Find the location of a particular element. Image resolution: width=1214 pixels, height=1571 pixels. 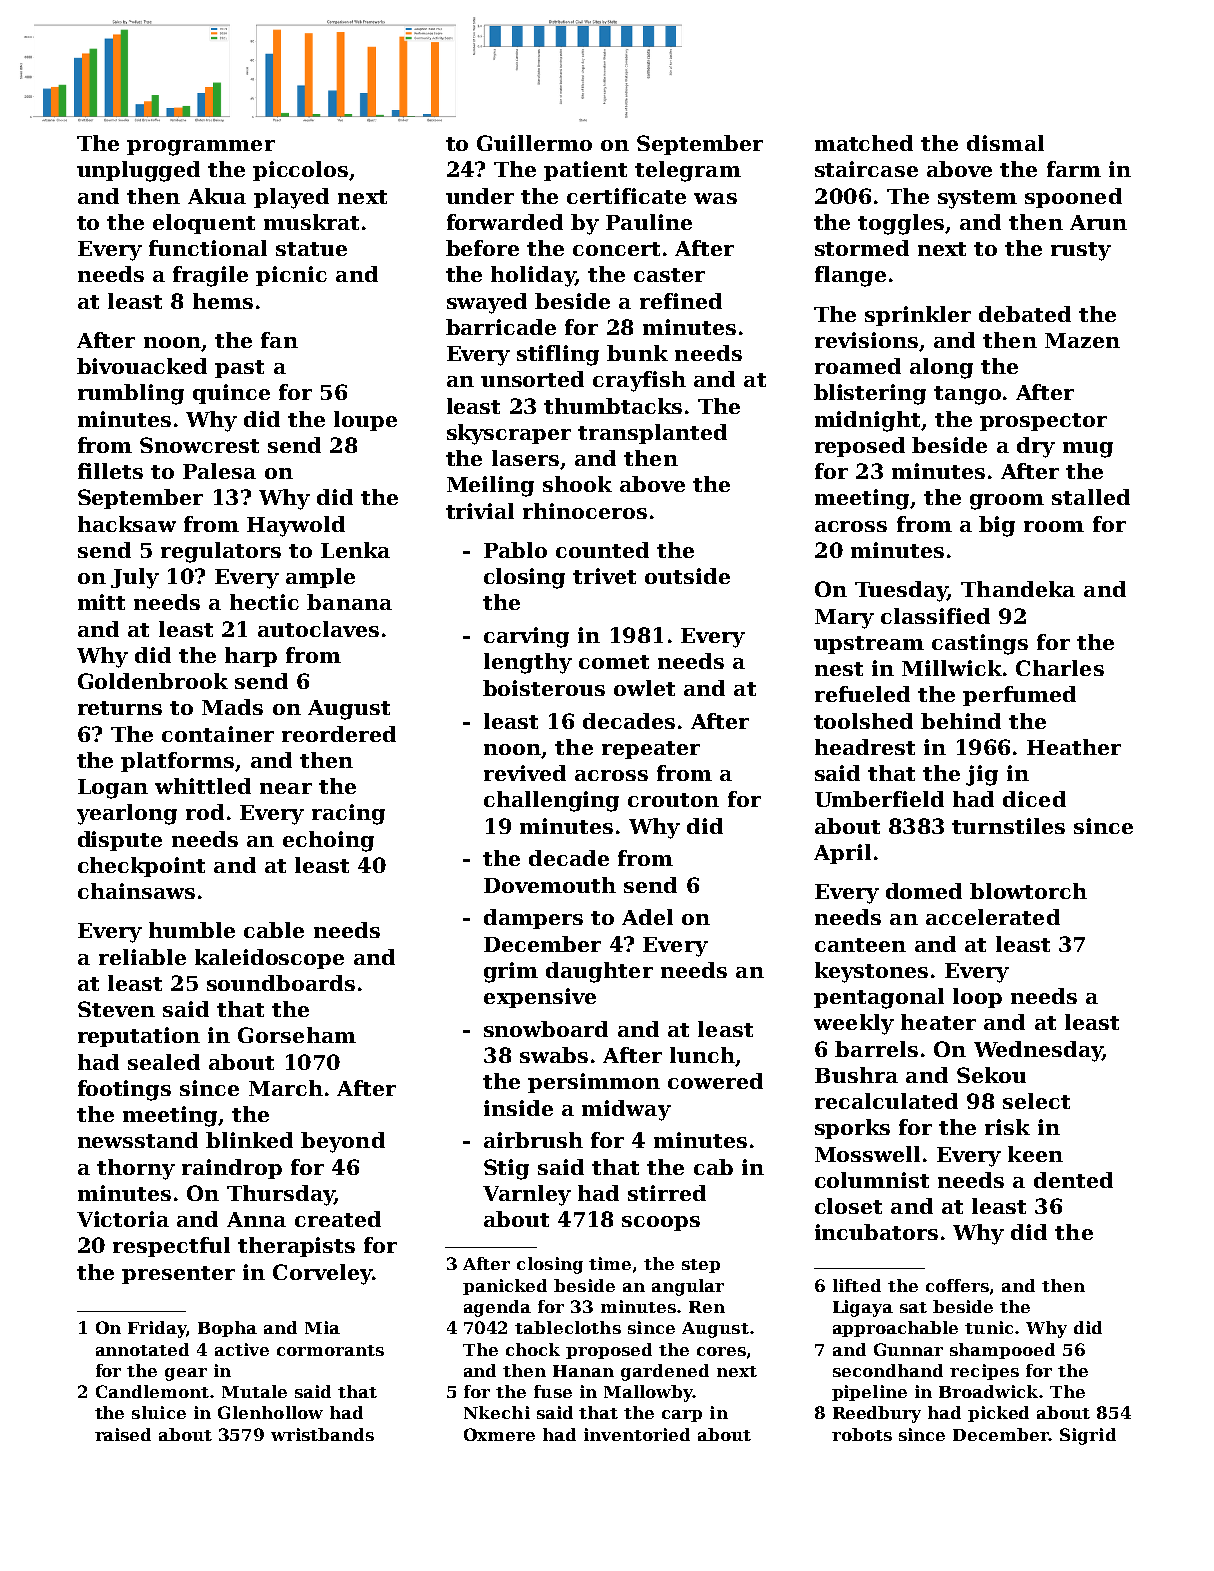

Arun is located at coordinates (1098, 222).
